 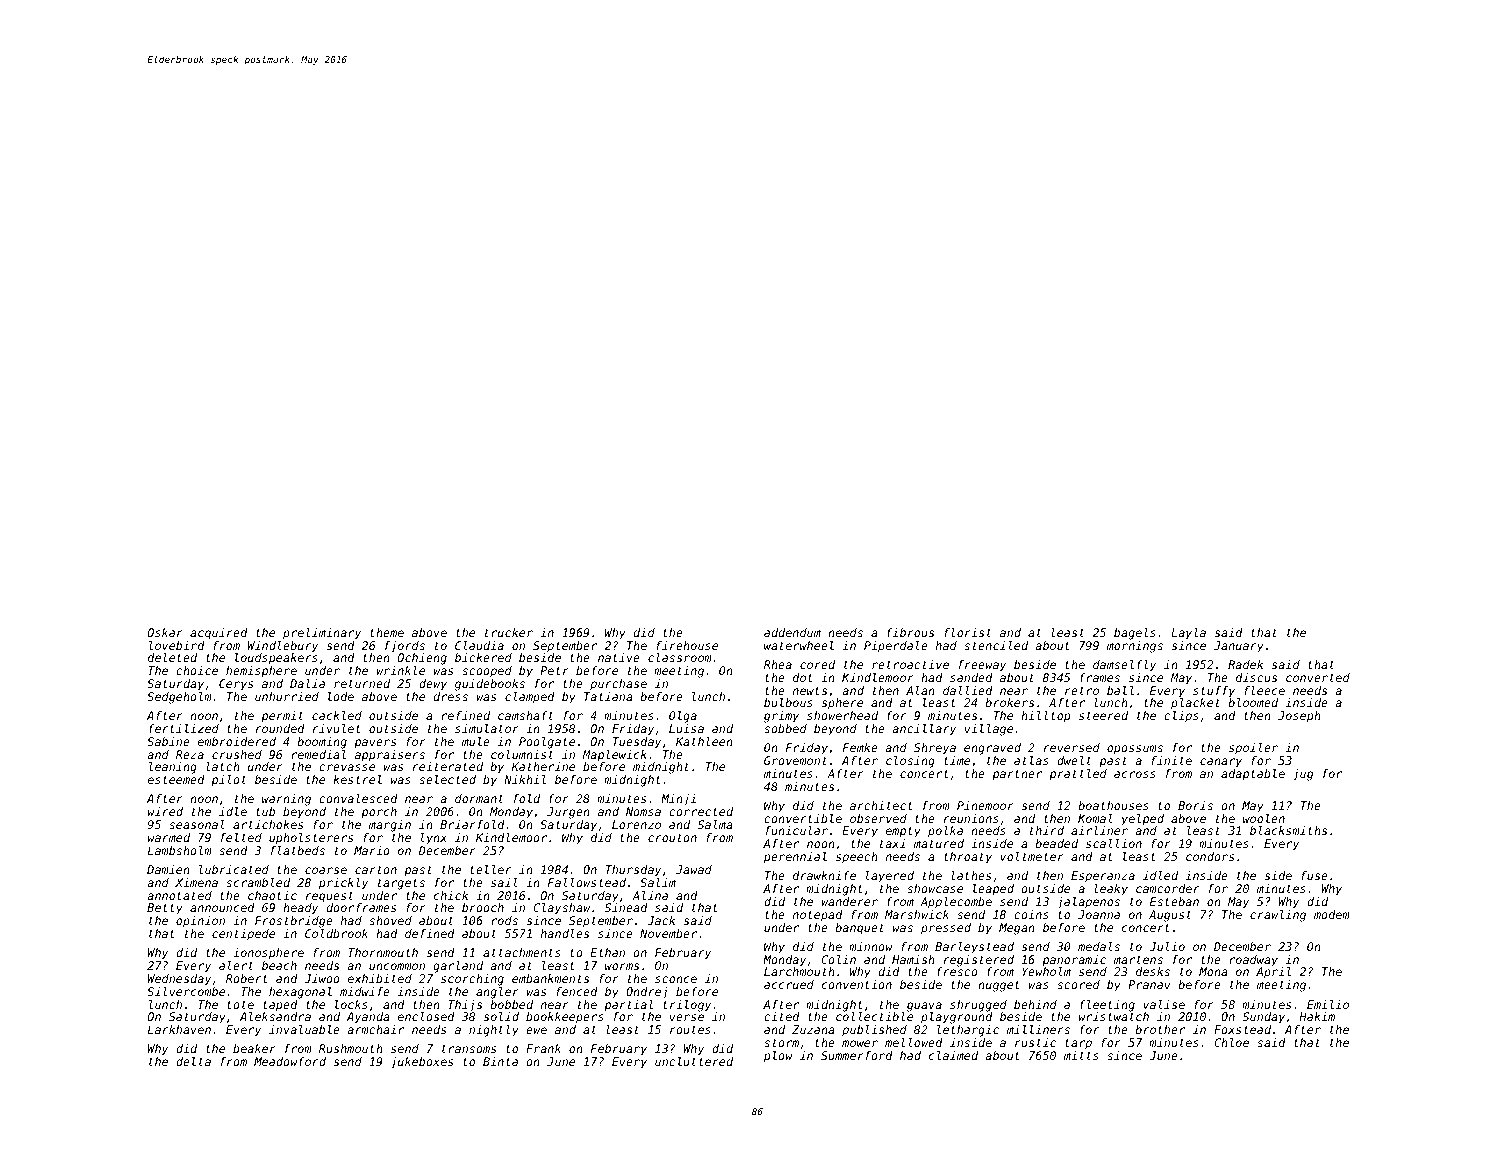 What do you see at coordinates (1031, 760) in the page?
I see `atlas` at bounding box center [1031, 760].
